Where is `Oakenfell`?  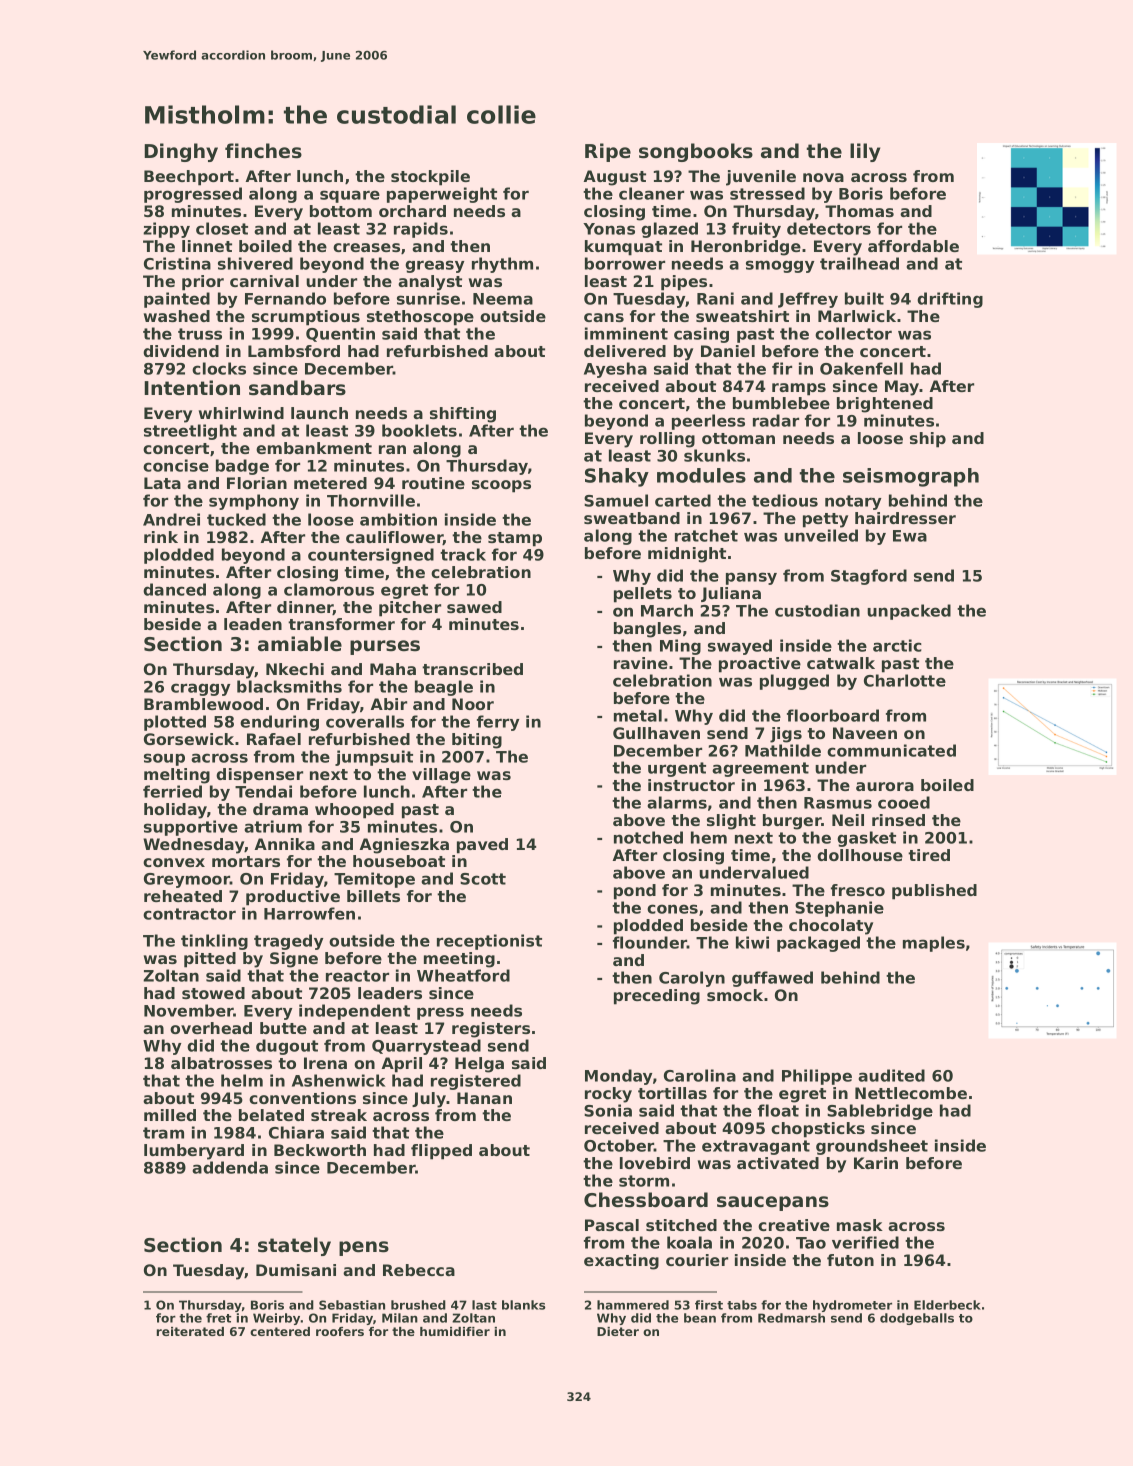
Oakenfell is located at coordinates (861, 368).
